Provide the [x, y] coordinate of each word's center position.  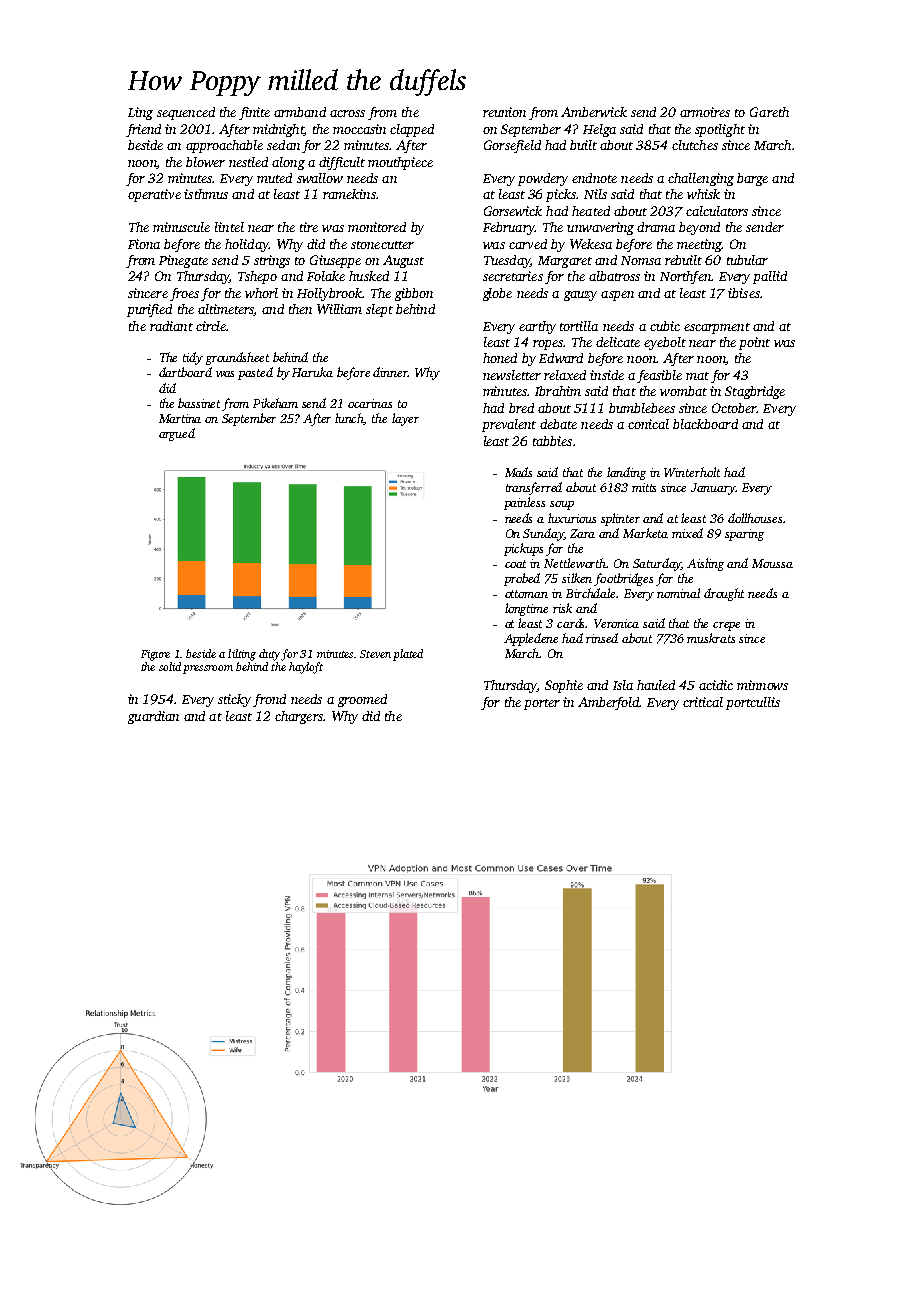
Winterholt [692, 472]
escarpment [717, 328]
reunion [504, 112]
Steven [375, 654]
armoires [705, 112]
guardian [153, 717]
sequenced [186, 113]
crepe [726, 626]
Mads [518, 472]
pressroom [208, 669]
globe [497, 294]
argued [177, 434]
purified [149, 310]
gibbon [414, 294]
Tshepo [257, 277]
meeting [699, 245]
